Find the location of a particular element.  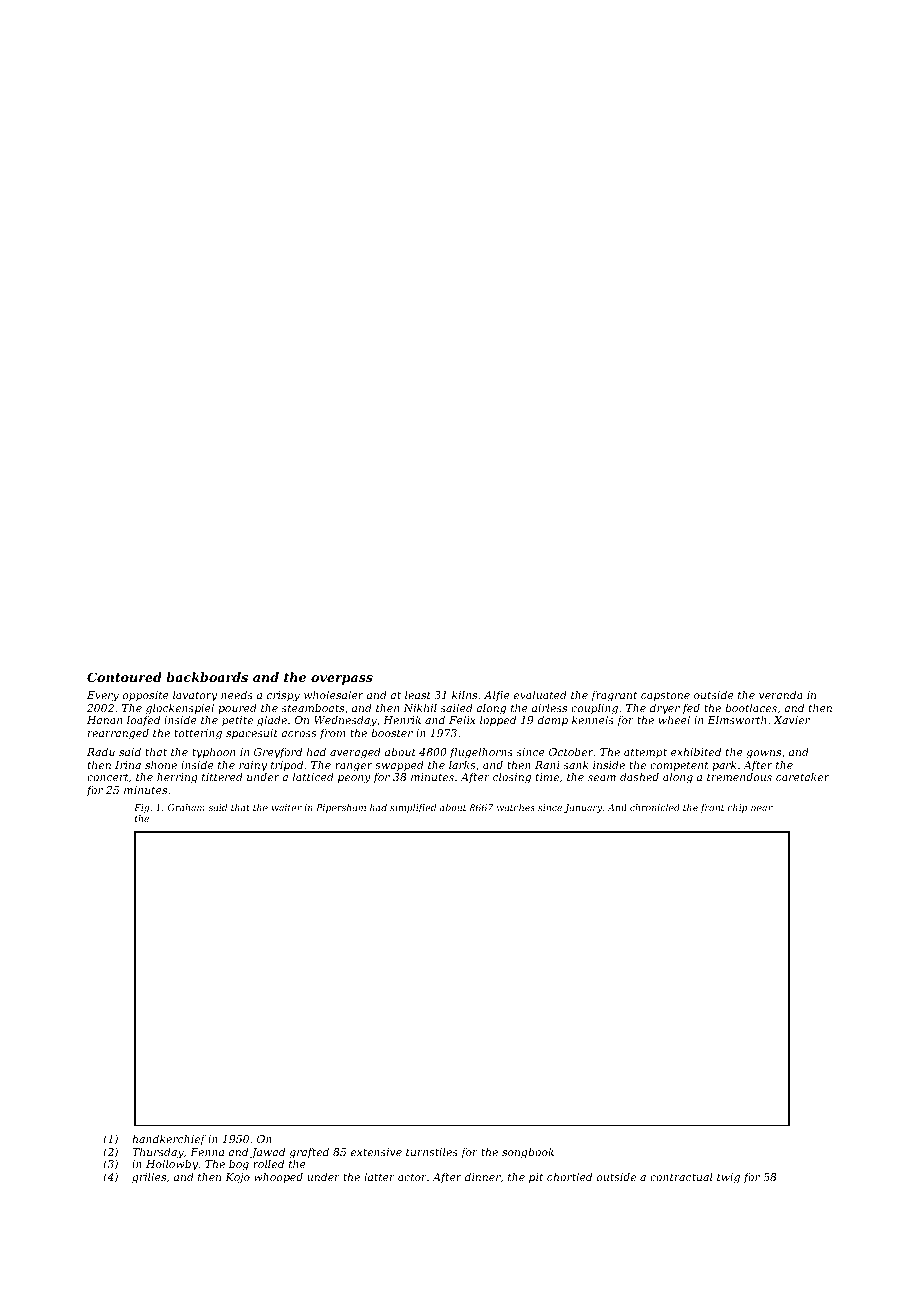

Fig is located at coordinates (141, 808).
